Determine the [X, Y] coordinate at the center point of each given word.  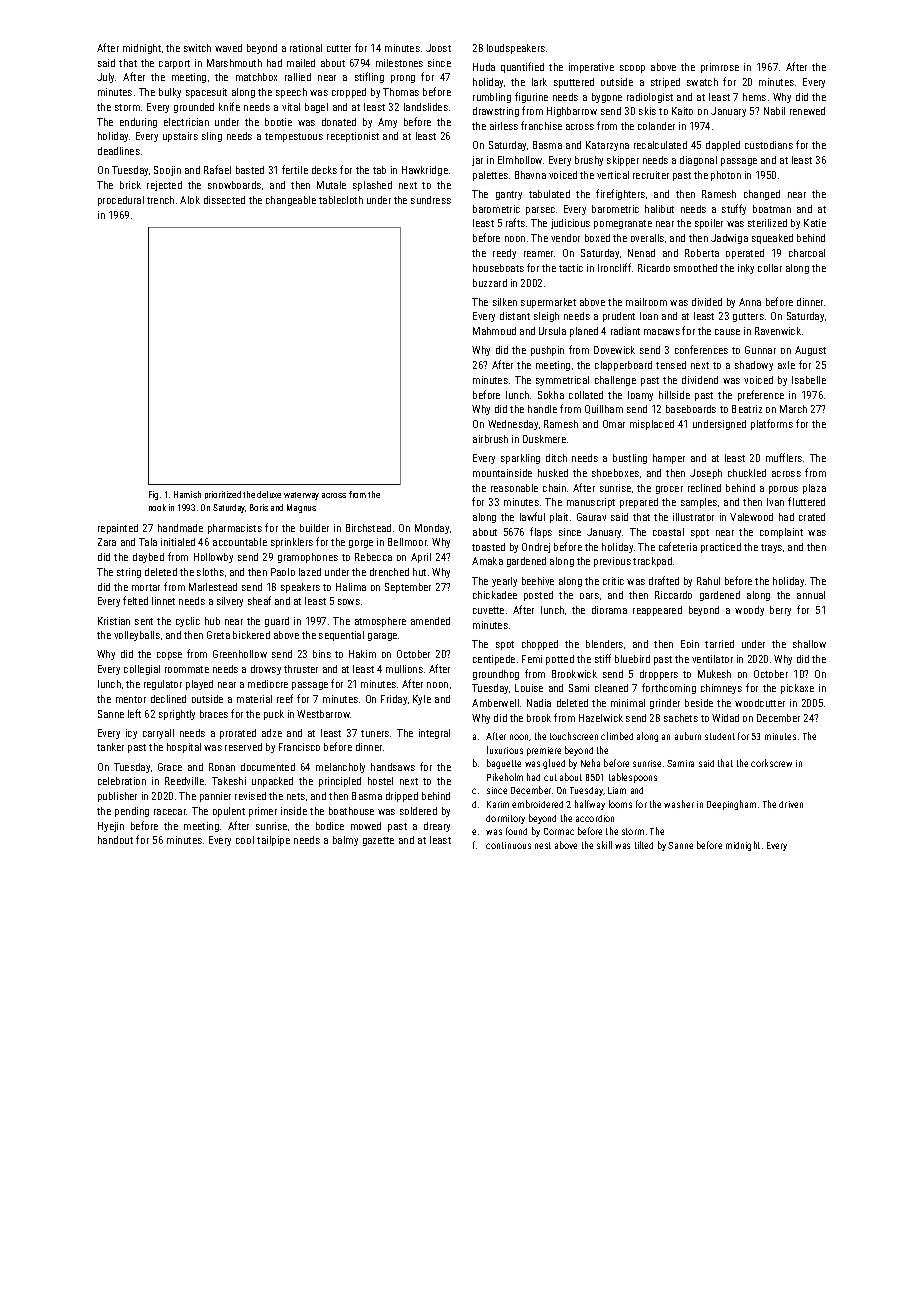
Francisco [299, 747]
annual [811, 595]
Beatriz [747, 409]
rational [306, 48]
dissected [224, 200]
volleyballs [137, 636]
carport [174, 64]
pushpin [547, 351]
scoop [632, 69]
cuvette [488, 610]
